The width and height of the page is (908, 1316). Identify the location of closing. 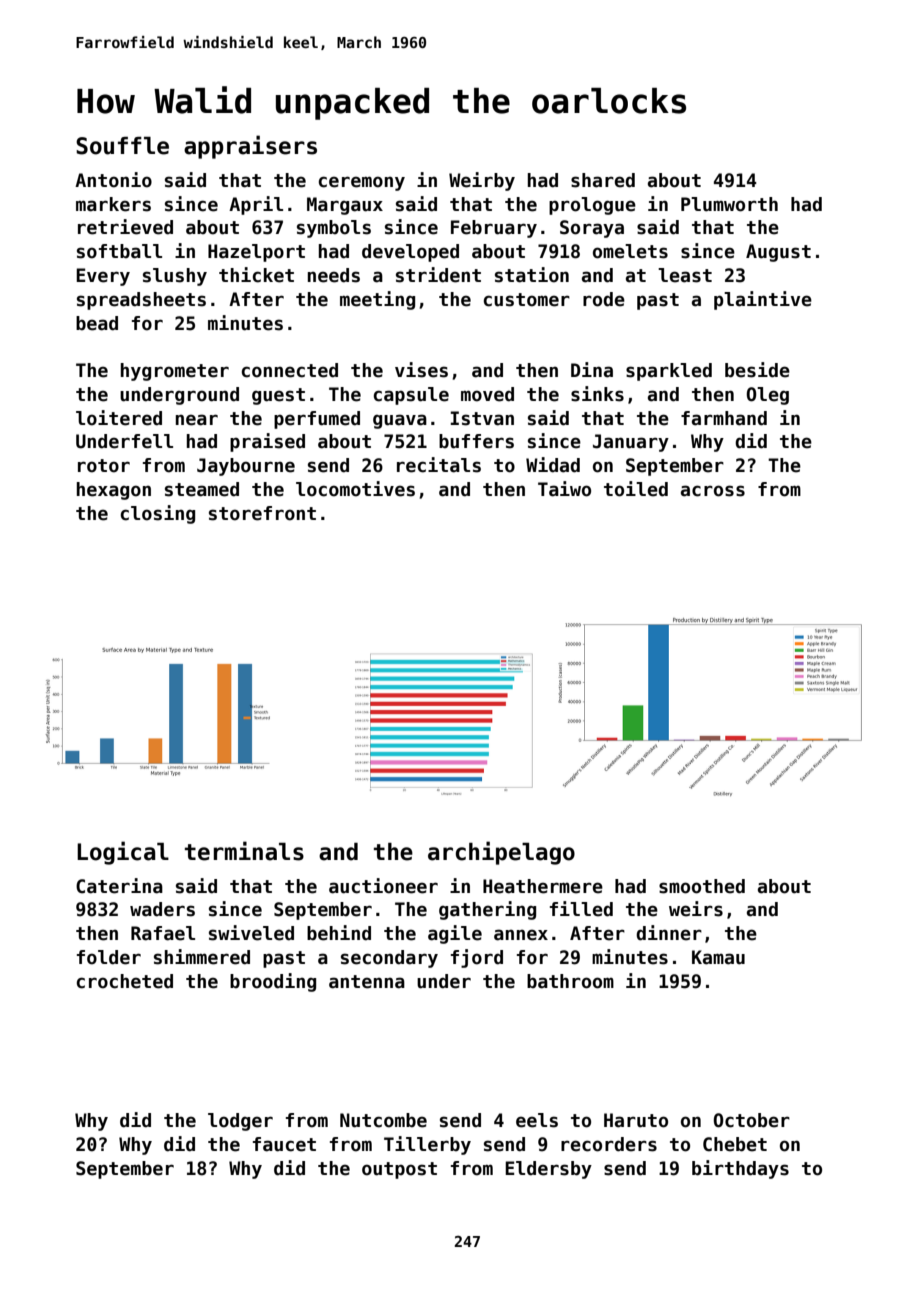
(158, 514).
